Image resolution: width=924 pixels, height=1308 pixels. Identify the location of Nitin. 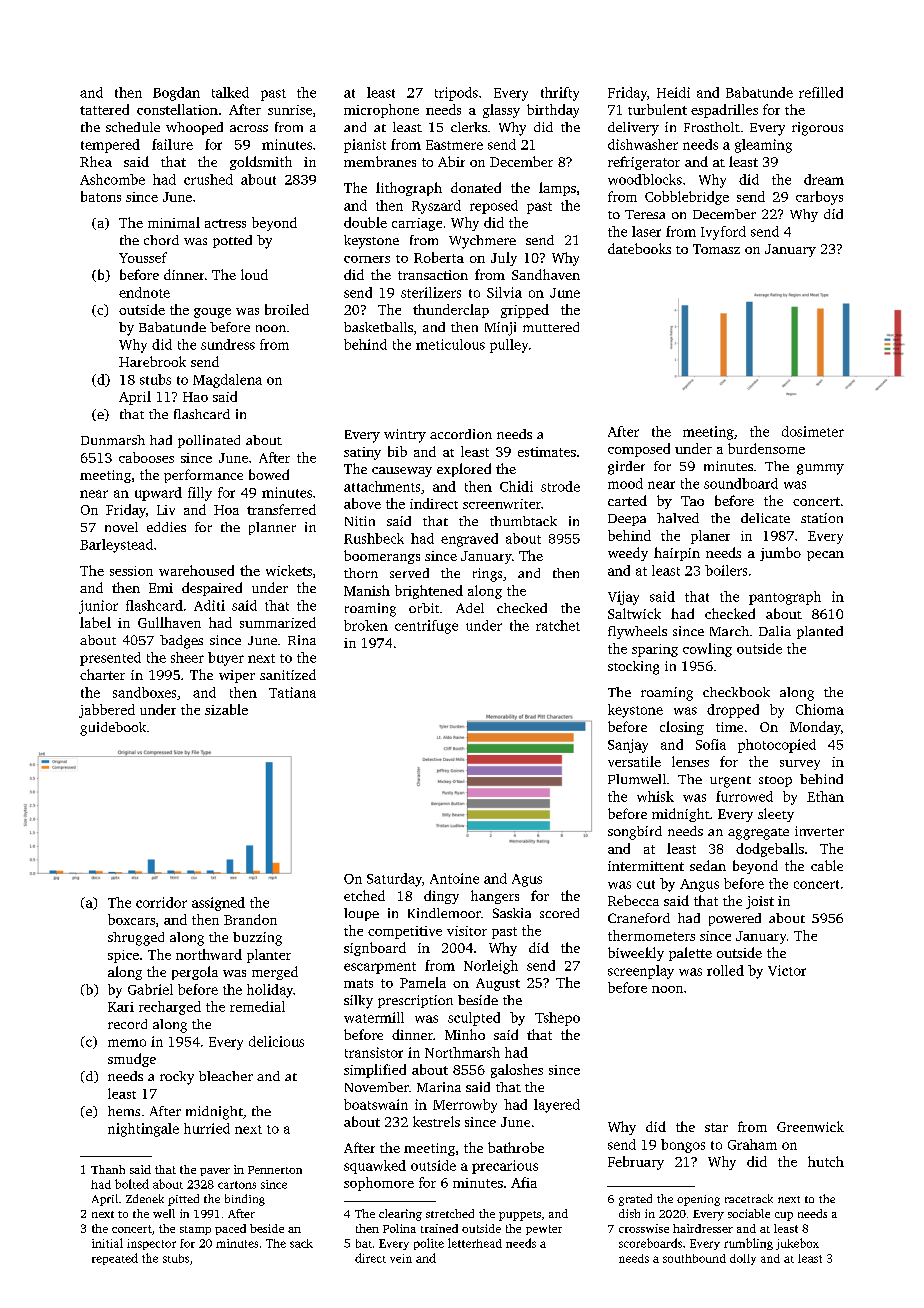
(360, 521).
